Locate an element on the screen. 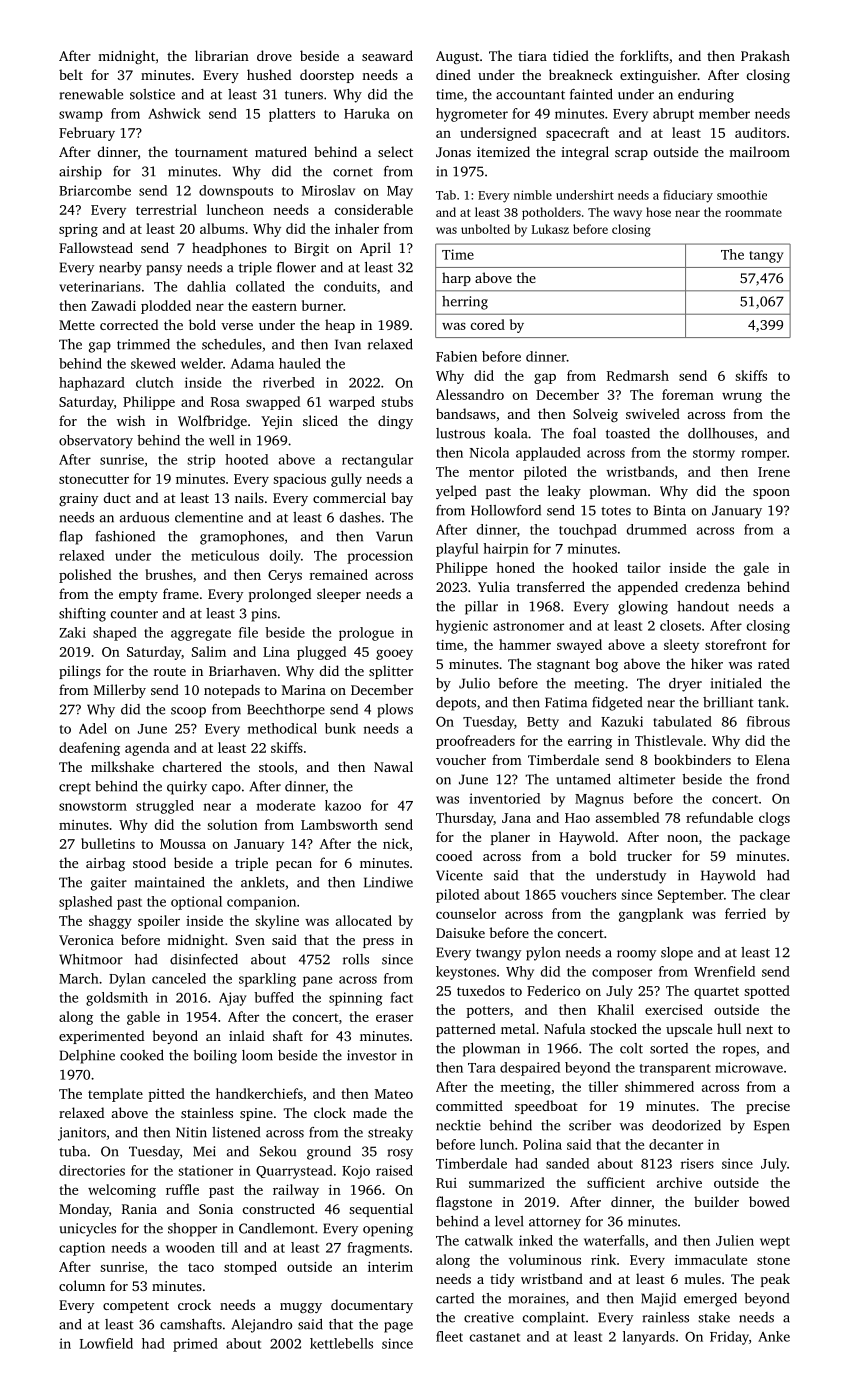 The image size is (849, 1400). tiara is located at coordinates (532, 56).
